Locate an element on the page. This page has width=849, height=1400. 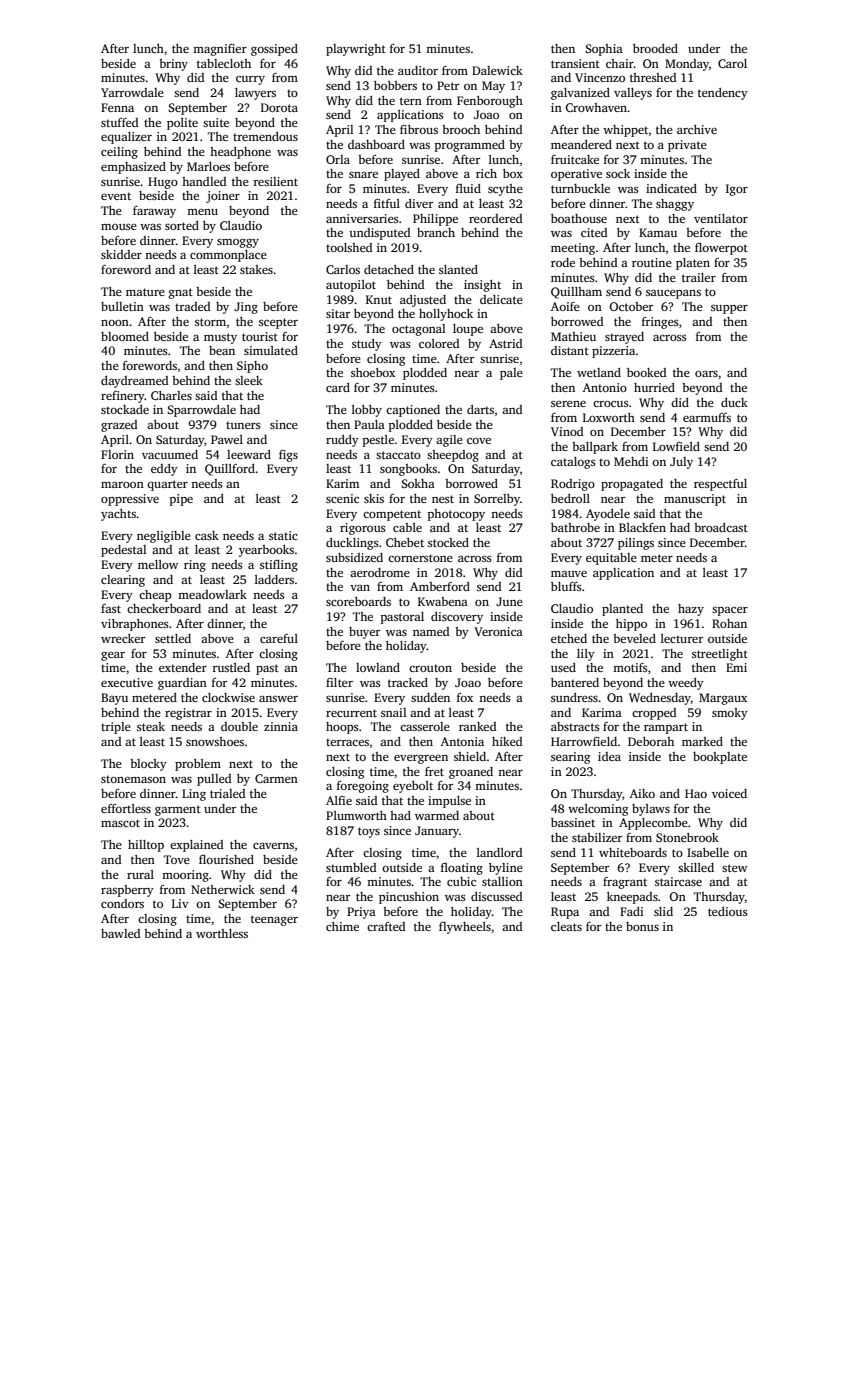
musty is located at coordinates (220, 338).
